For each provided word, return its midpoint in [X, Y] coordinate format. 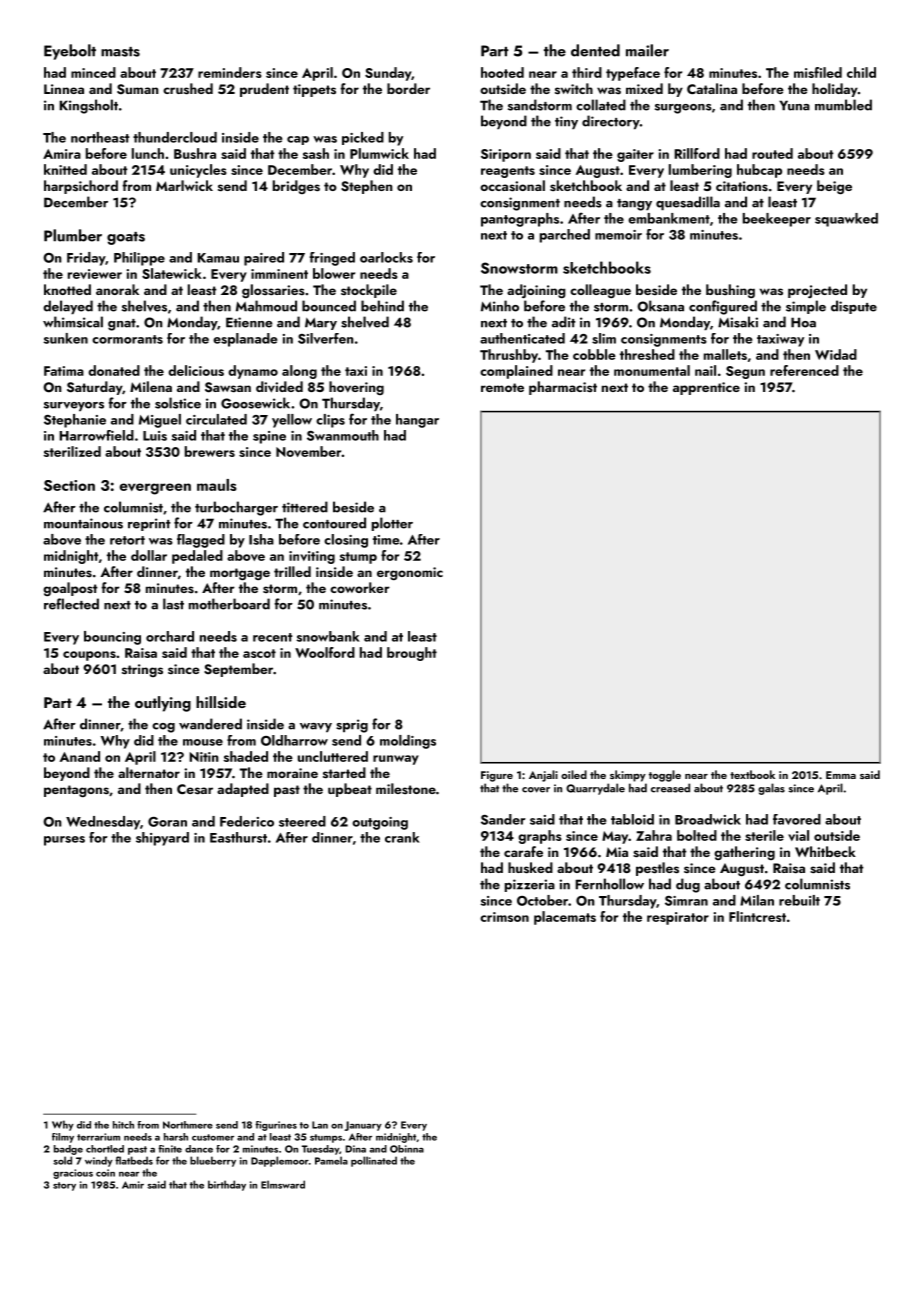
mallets [725, 354]
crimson [504, 917]
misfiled [818, 72]
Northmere [188, 1125]
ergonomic [410, 573]
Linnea [64, 89]
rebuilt [799, 900]
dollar [149, 555]
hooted [502, 72]
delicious [196, 370]
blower [334, 273]
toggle [665, 776]
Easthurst [238, 837]
